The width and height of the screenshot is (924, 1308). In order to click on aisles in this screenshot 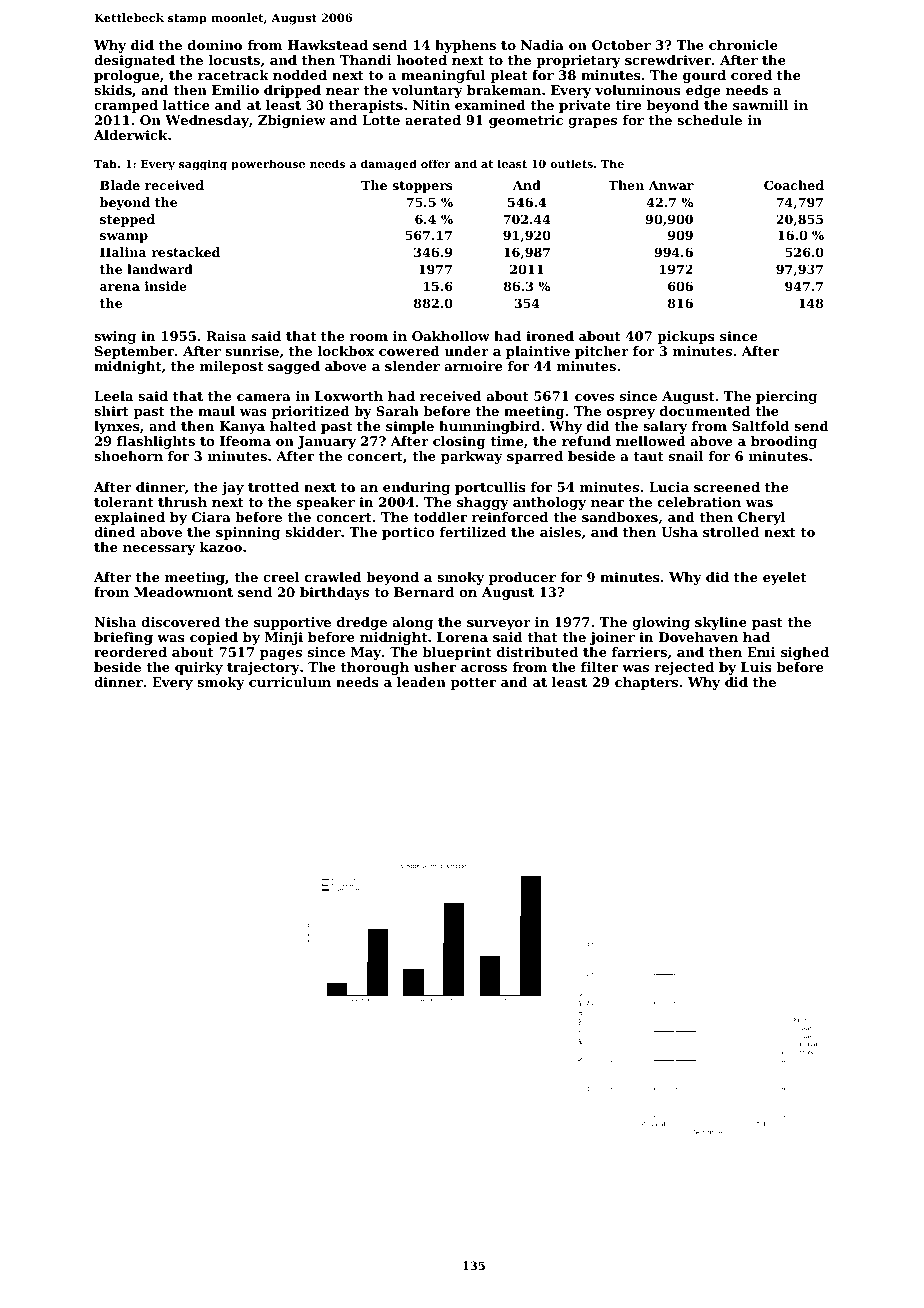, I will do `click(560, 532)`.
